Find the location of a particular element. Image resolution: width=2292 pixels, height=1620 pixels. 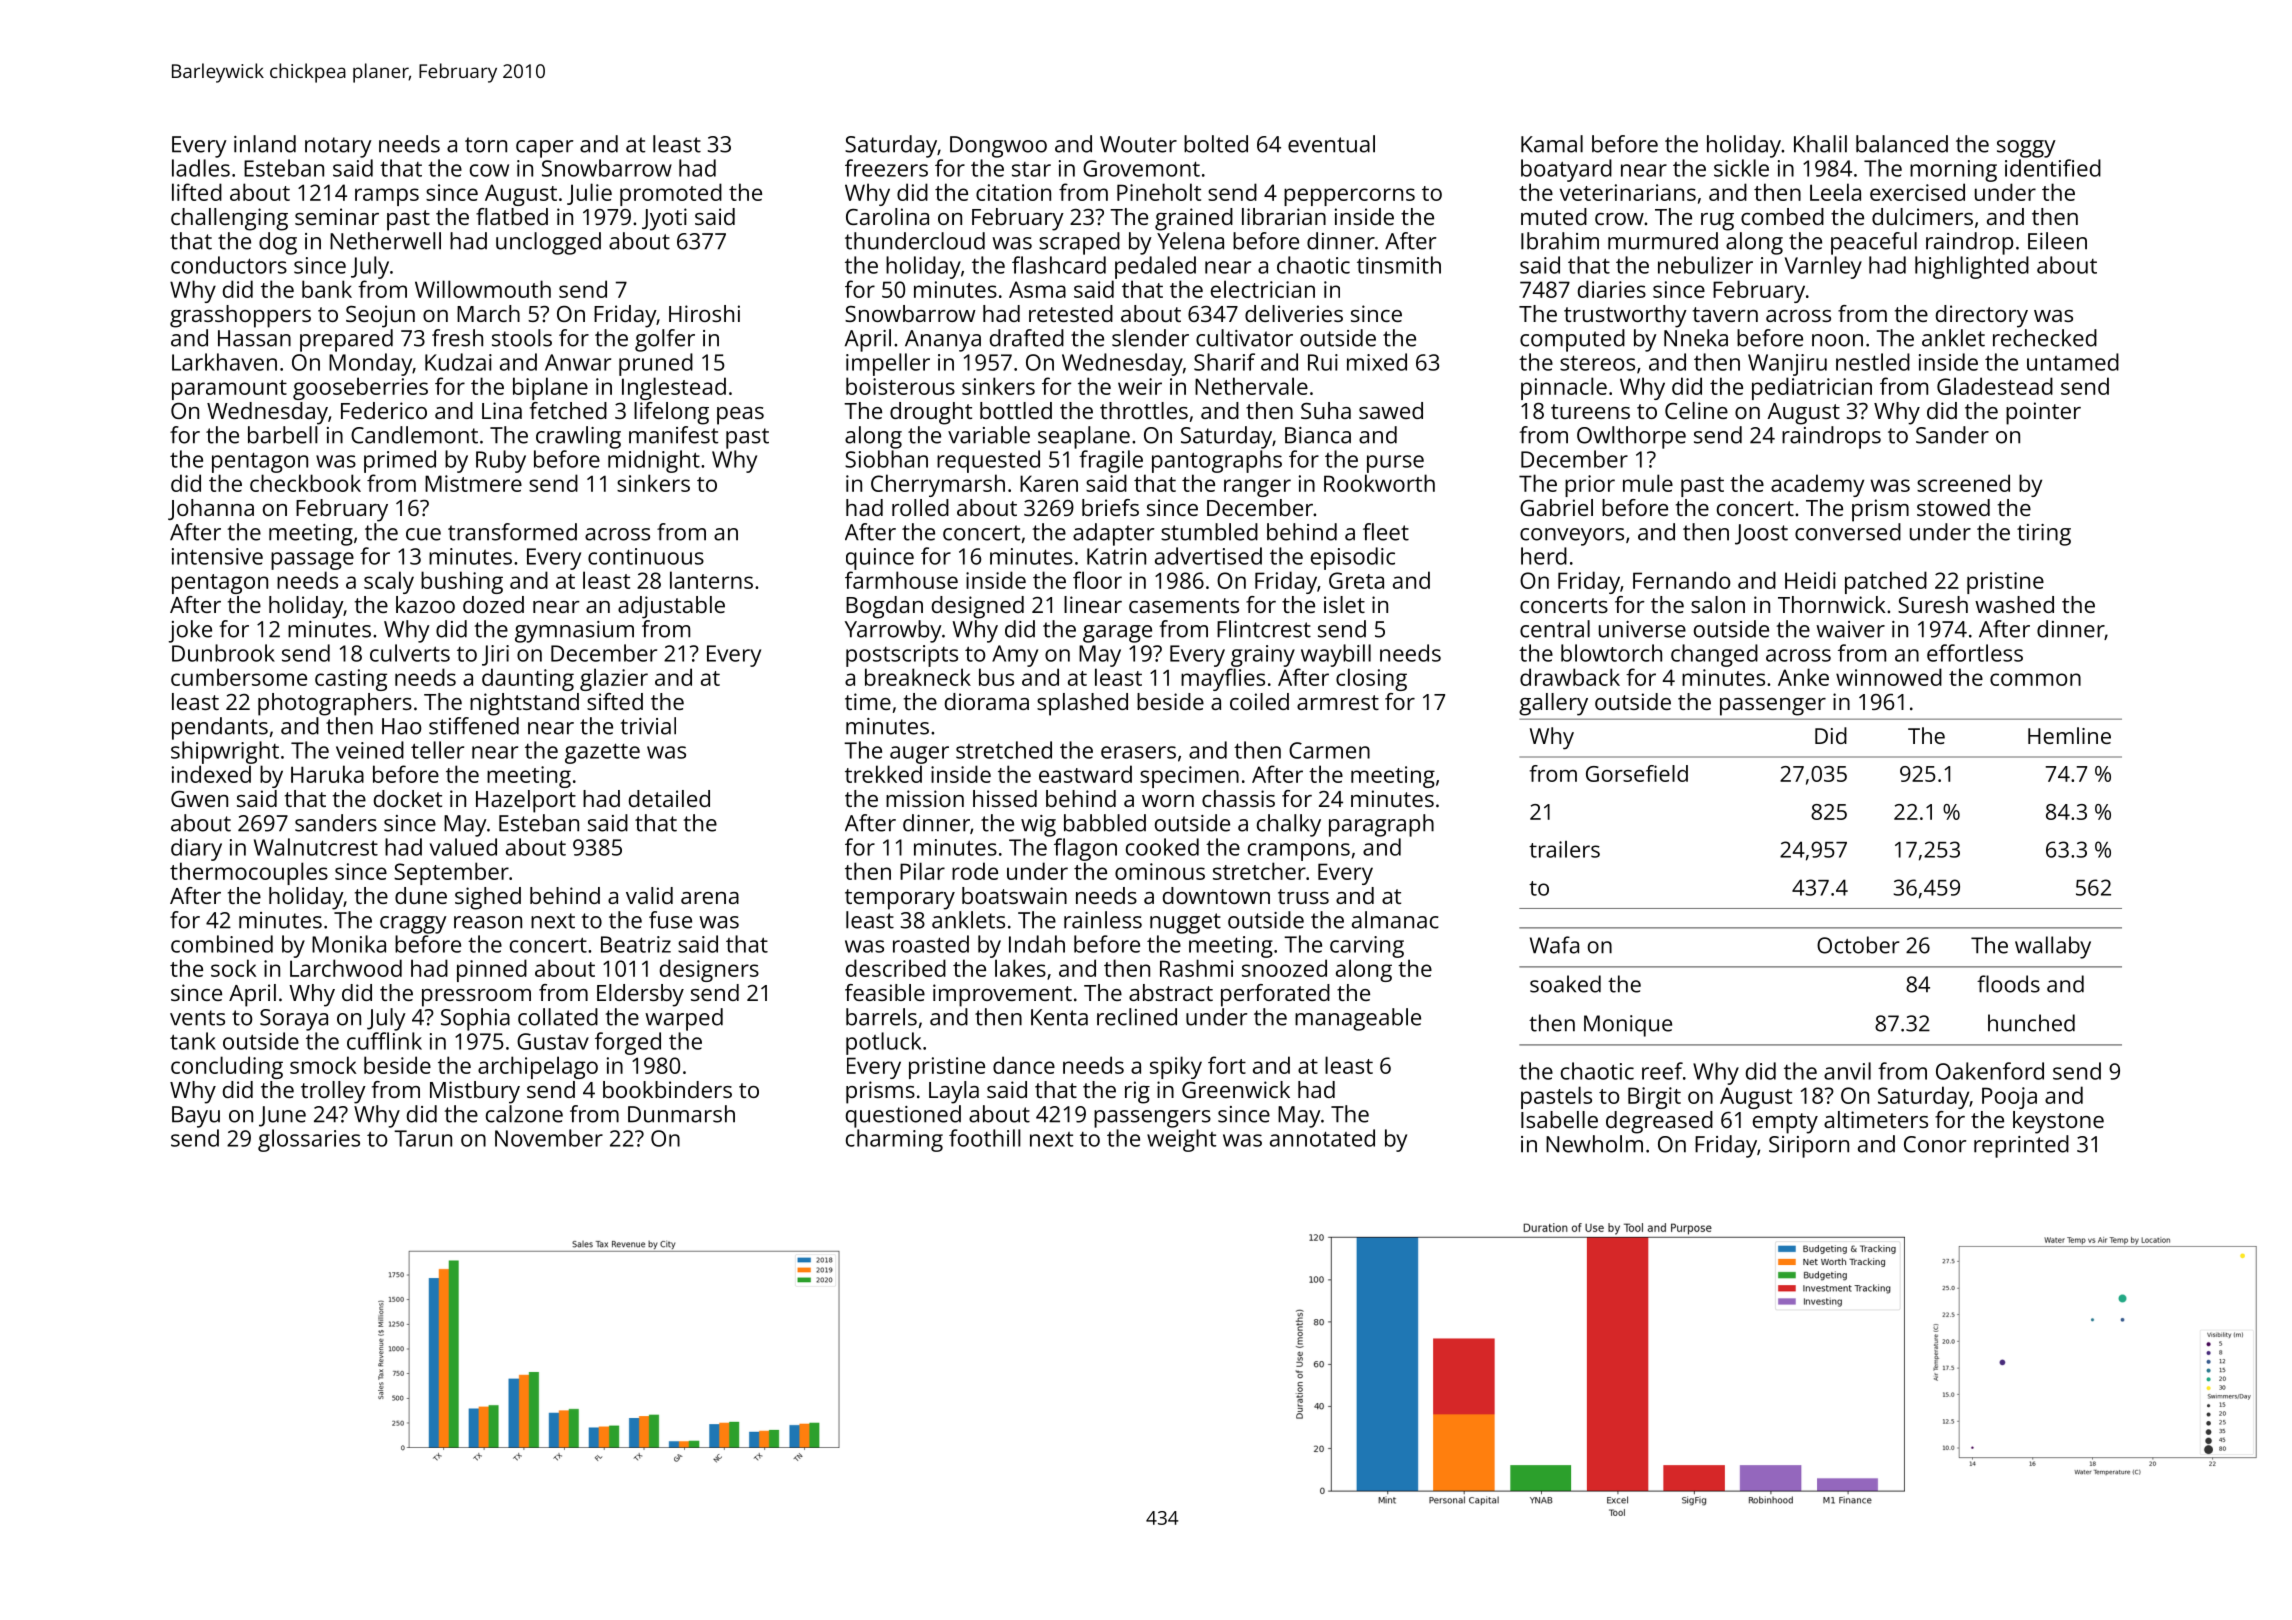

casting is located at coordinates (351, 680).
